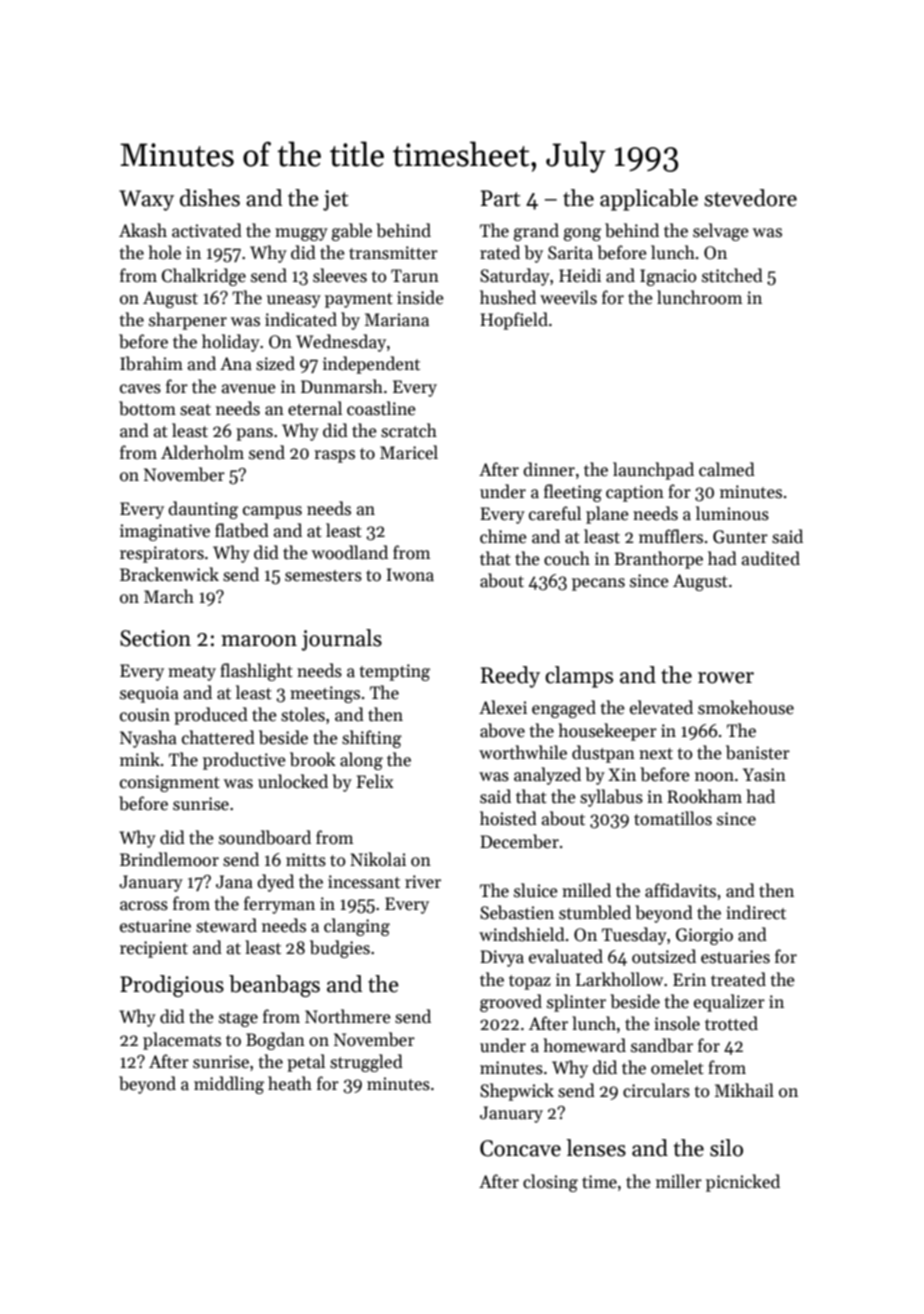 The width and height of the image is (924, 1314). Describe the element at coordinates (229, 1085) in the image. I see `middling` at that location.
